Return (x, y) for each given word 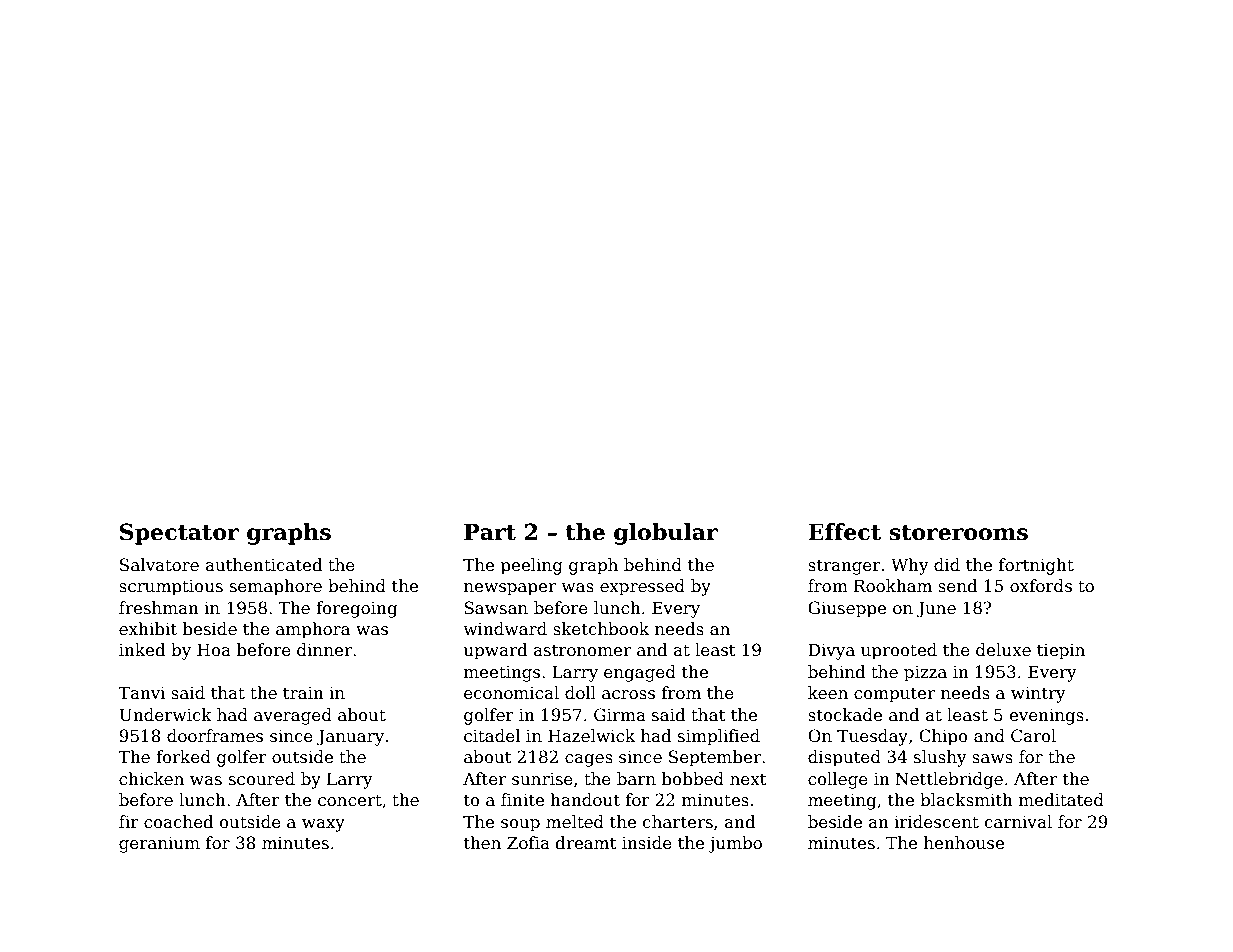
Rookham (893, 586)
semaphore (276, 587)
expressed (642, 587)
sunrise (542, 779)
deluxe (1003, 650)
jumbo (735, 844)
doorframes (215, 736)
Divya (831, 651)
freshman (159, 608)
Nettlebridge (949, 780)
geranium (159, 845)
